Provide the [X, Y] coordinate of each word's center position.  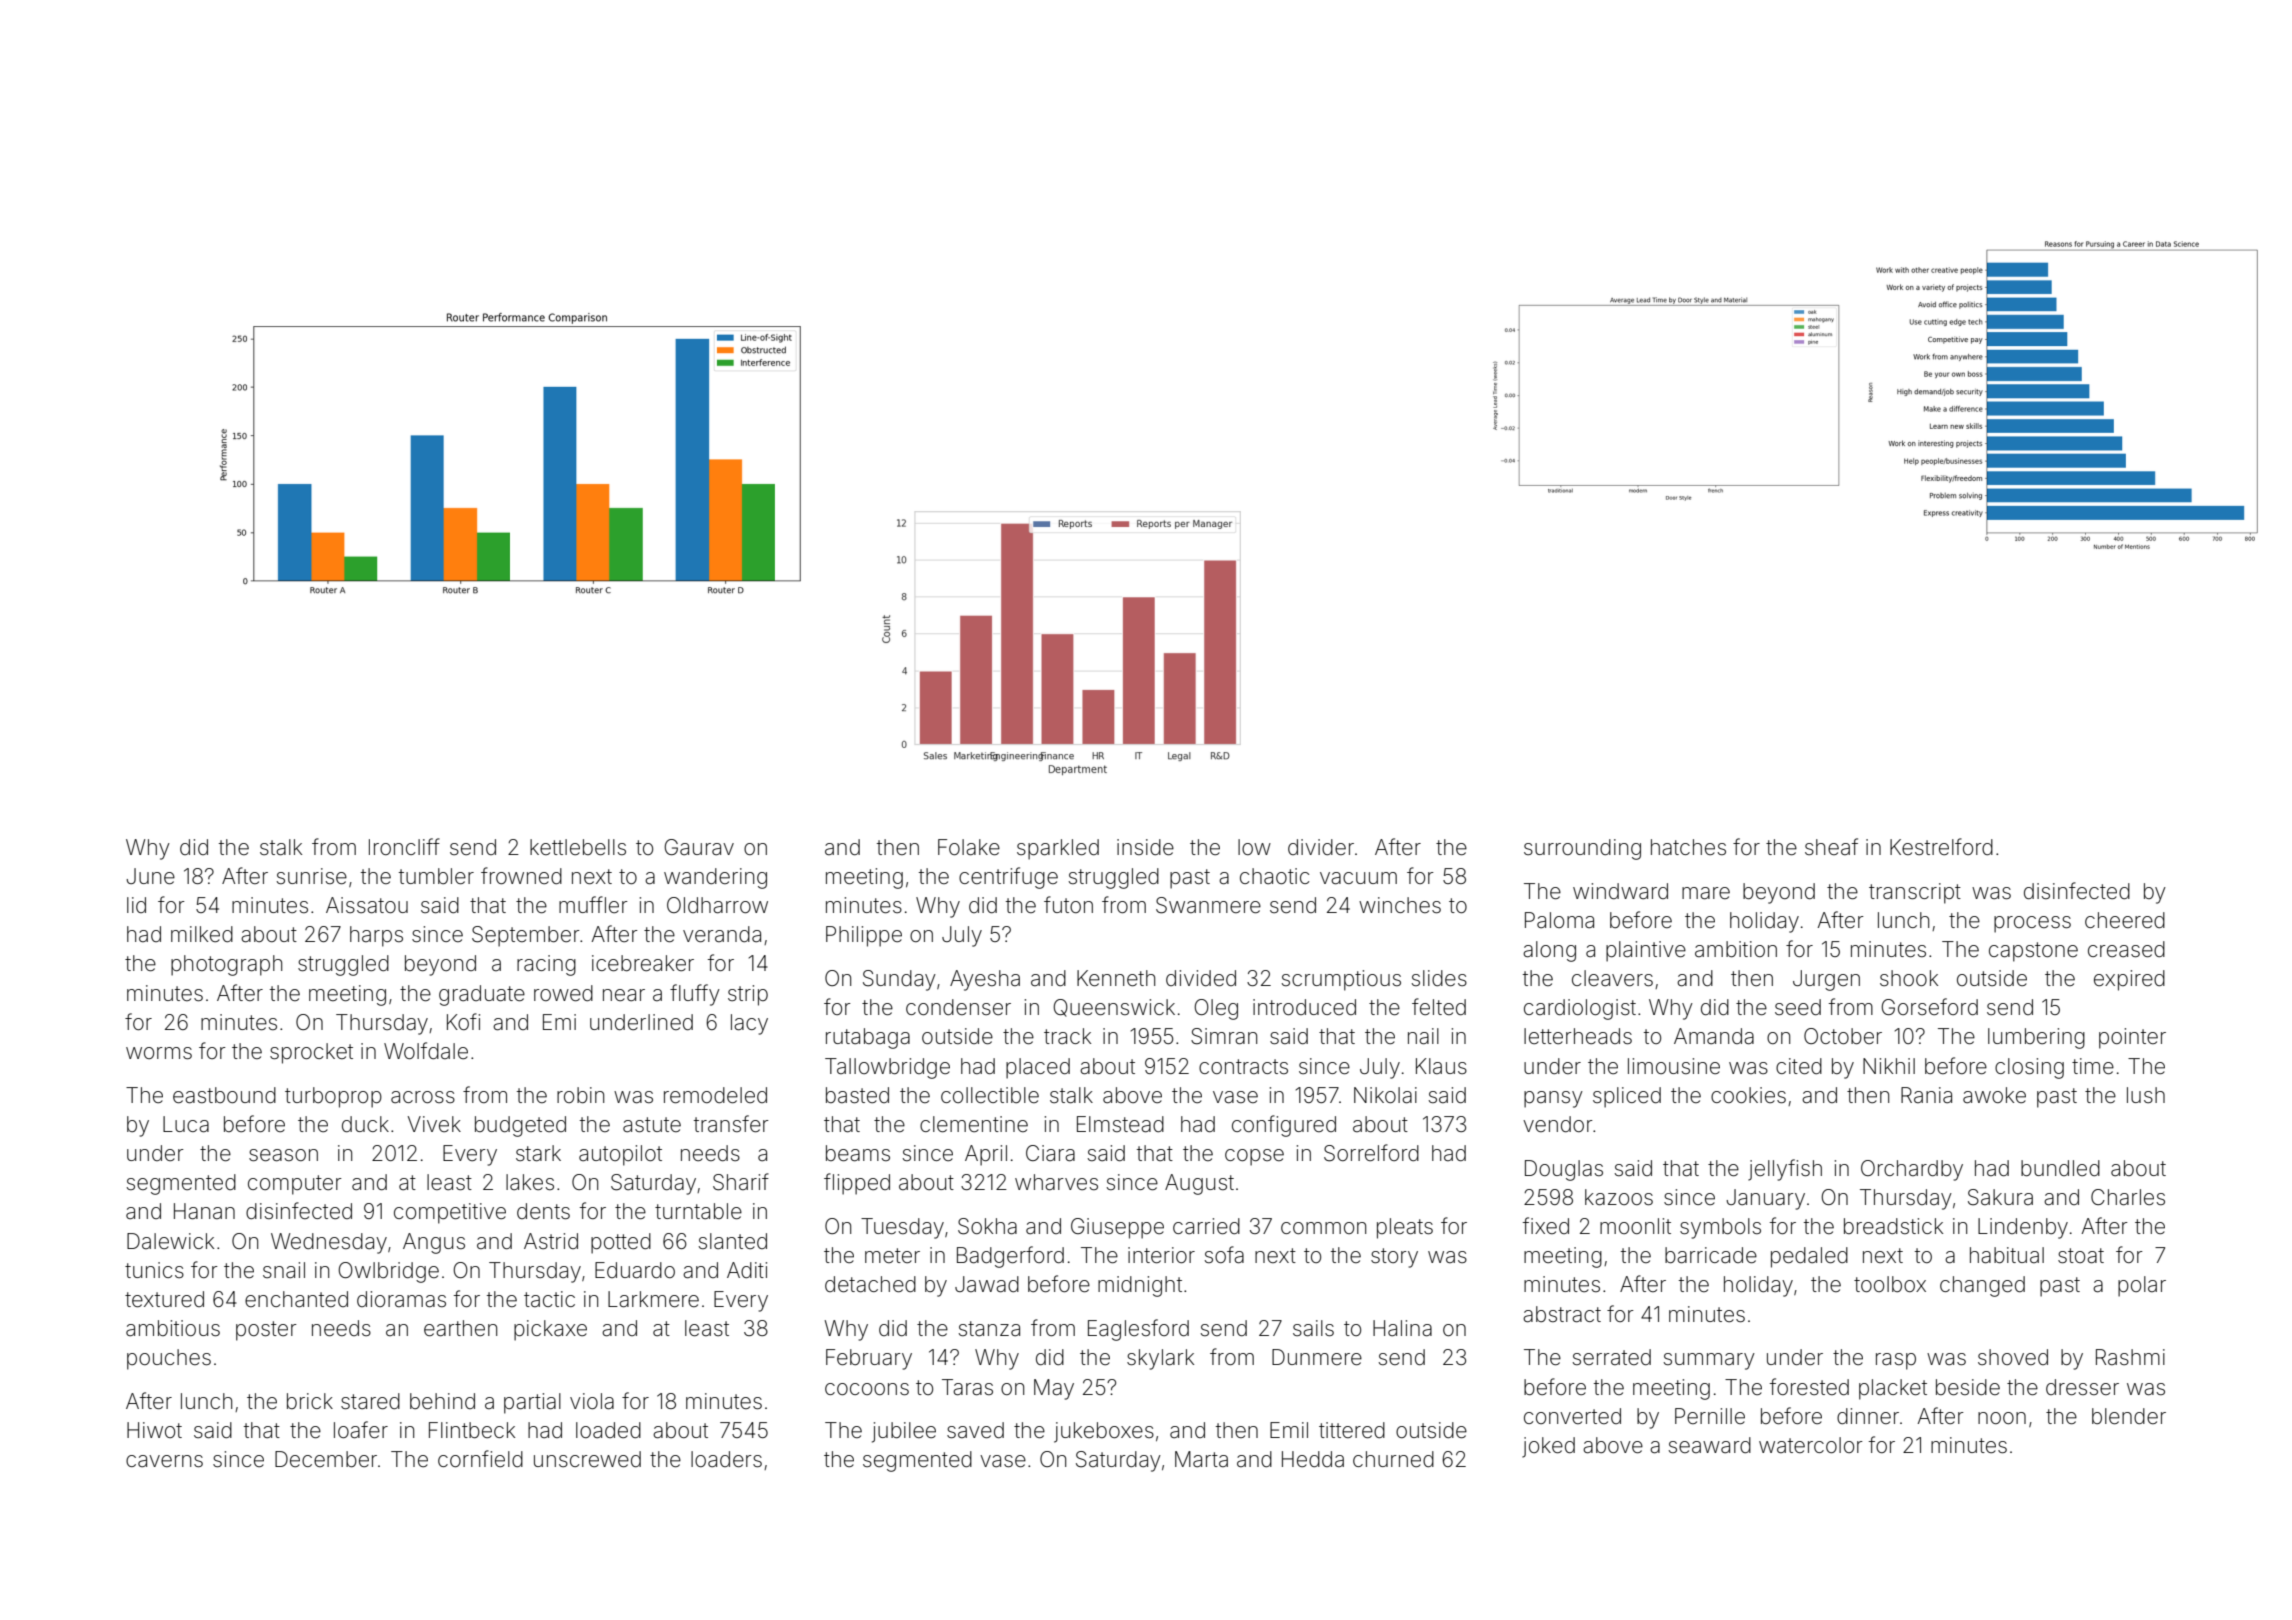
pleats [1405, 1228]
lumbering [2036, 1038]
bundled [2060, 1168]
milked [202, 934]
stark [538, 1153]
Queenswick [1114, 1008]
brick [310, 1401]
